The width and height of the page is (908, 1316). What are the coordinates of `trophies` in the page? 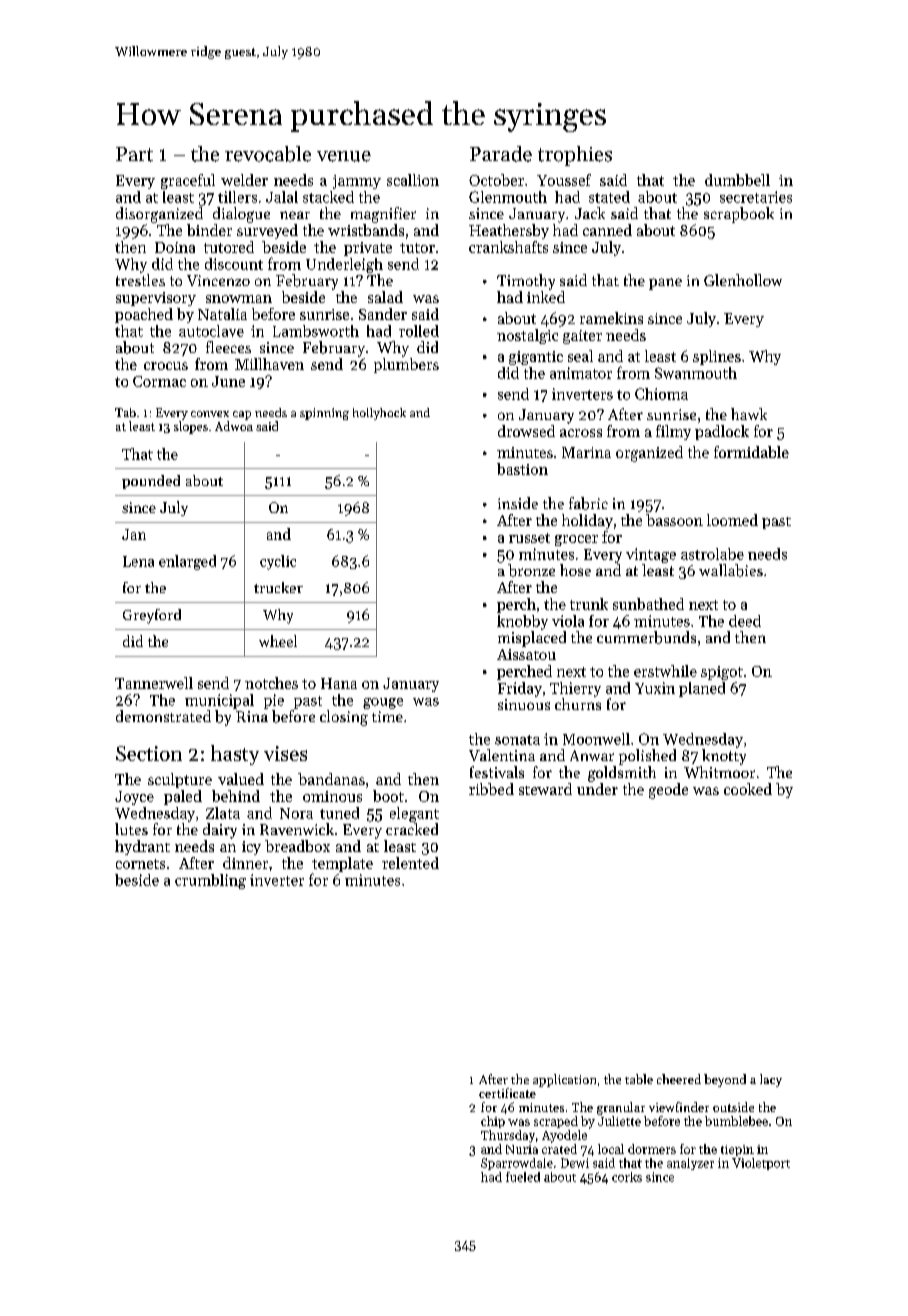 It's located at (575, 156).
